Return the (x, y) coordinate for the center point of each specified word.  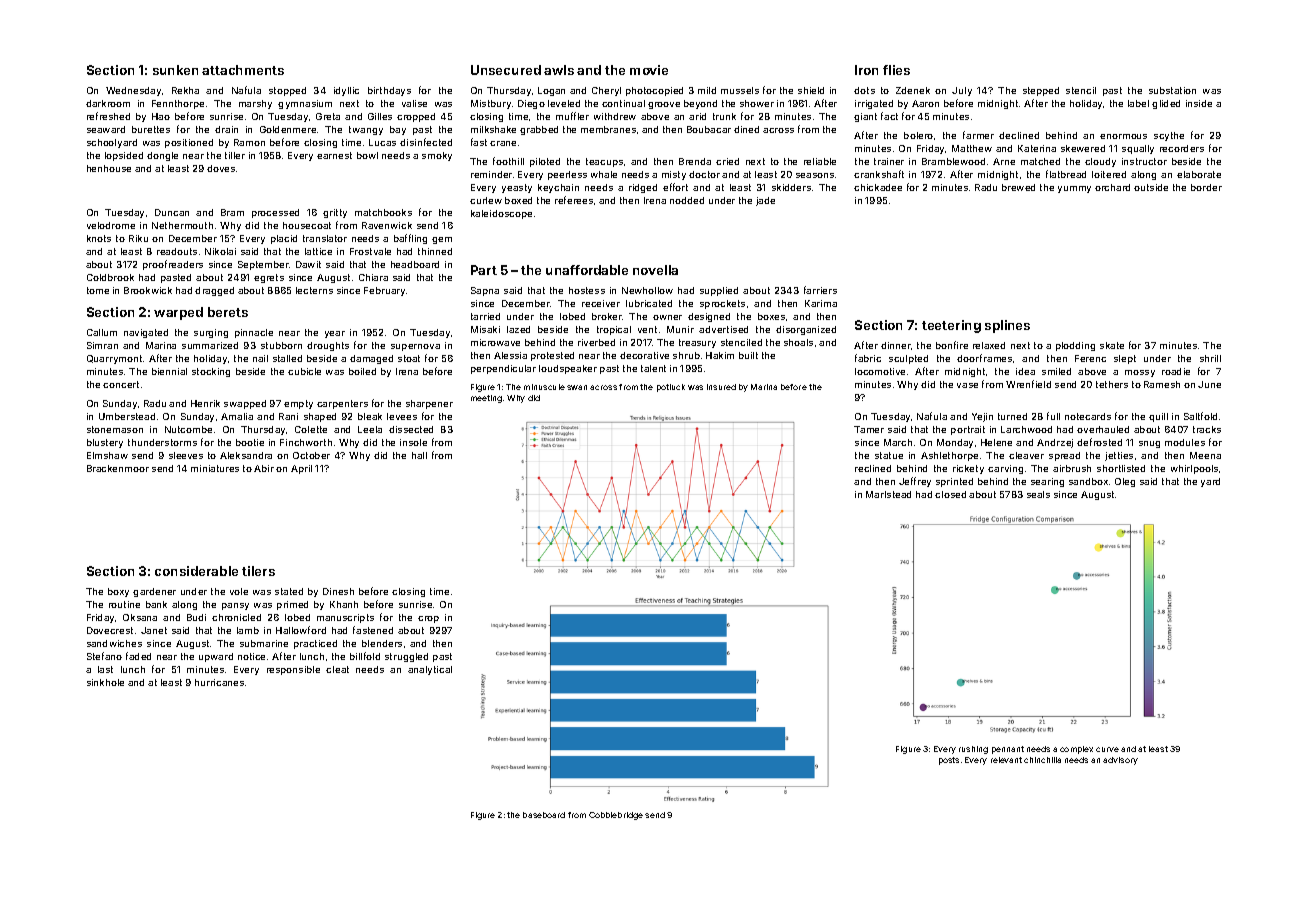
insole (413, 442)
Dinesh (338, 591)
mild (707, 90)
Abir (264, 468)
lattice (318, 251)
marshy (255, 104)
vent (647, 329)
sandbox (1088, 481)
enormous (1123, 136)
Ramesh (1162, 384)
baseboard (544, 815)
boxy (118, 592)
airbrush (1072, 468)
